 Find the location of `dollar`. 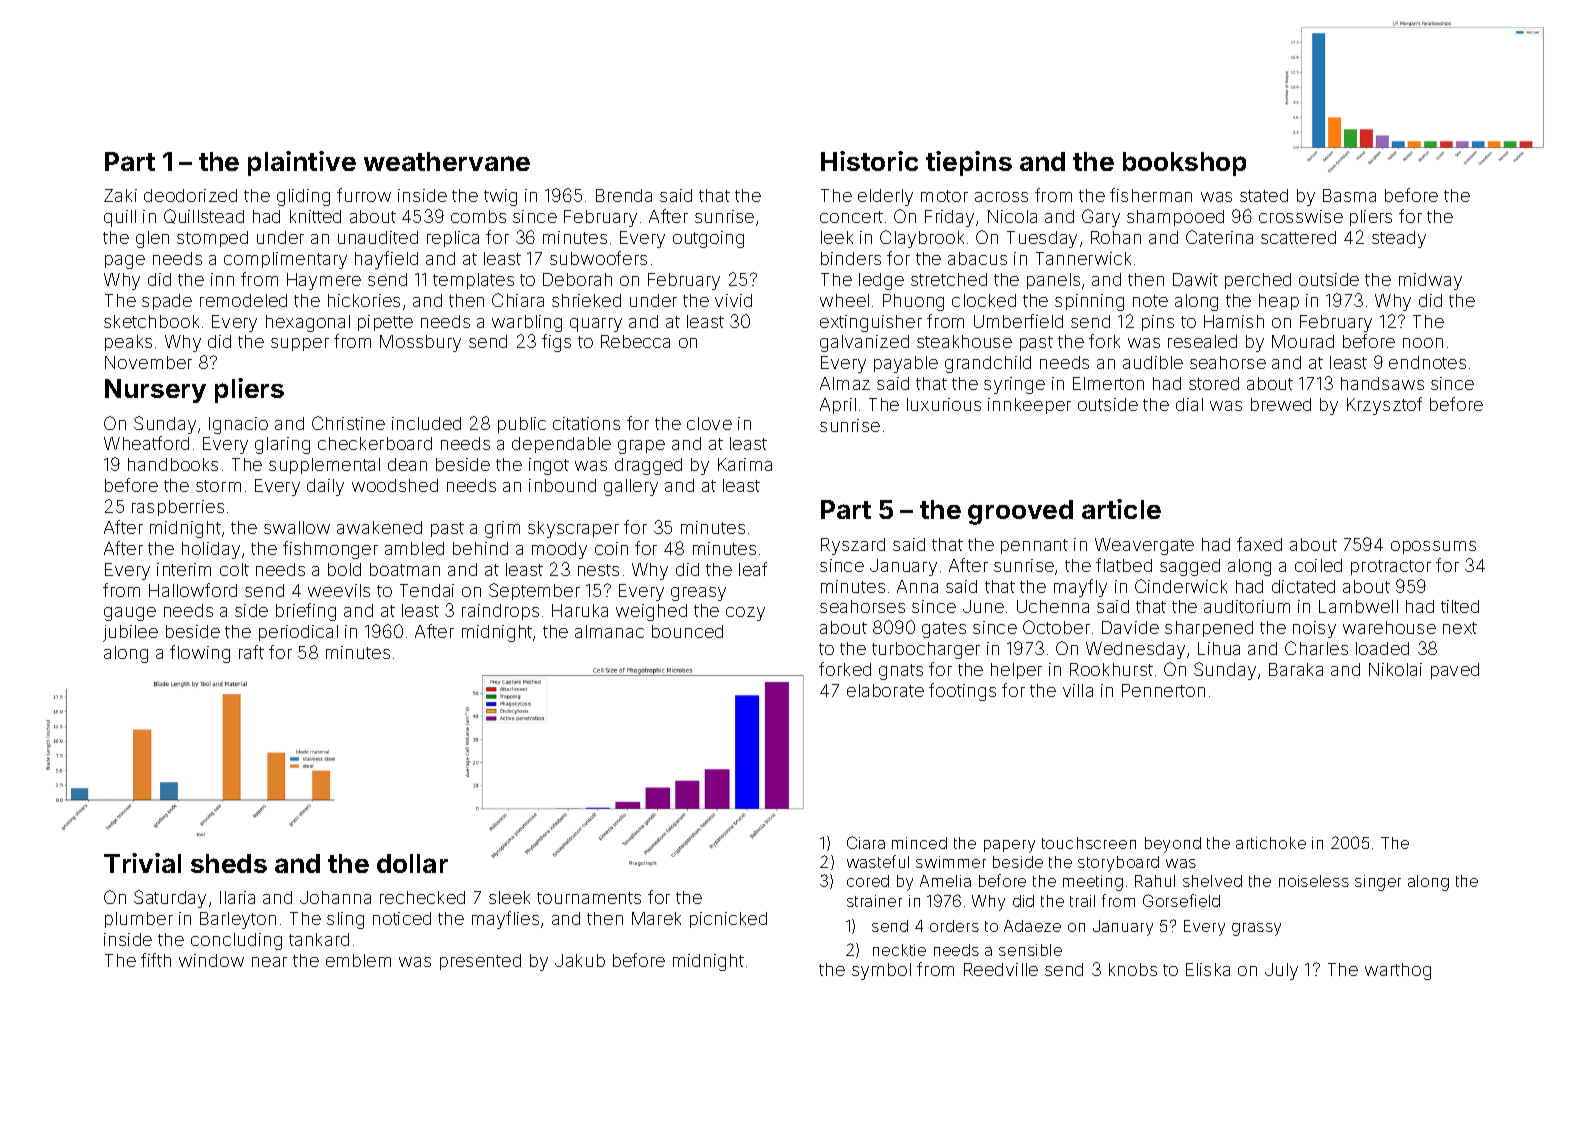

dollar is located at coordinates (412, 863).
